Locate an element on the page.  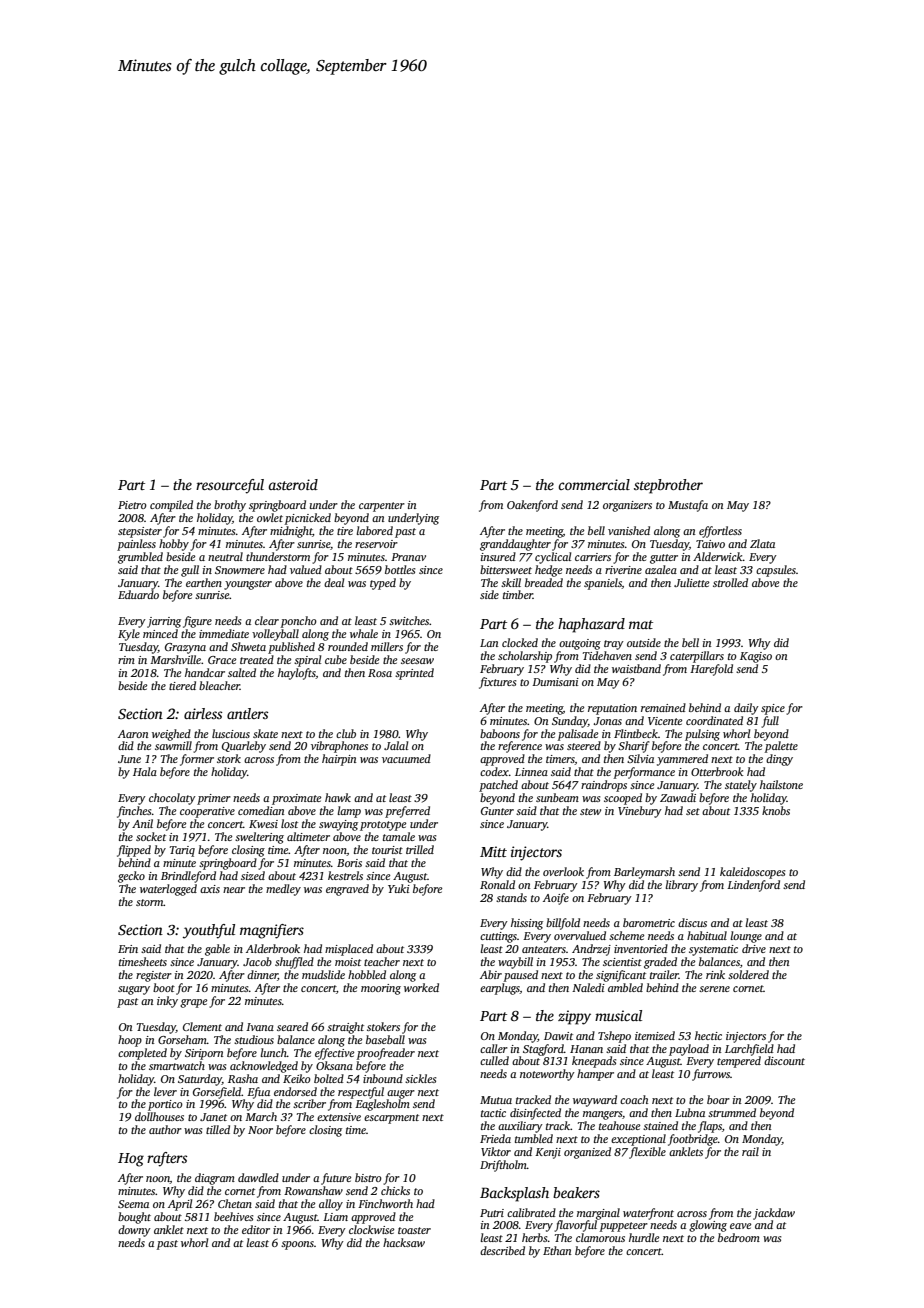
anteaters is located at coordinates (544, 949).
